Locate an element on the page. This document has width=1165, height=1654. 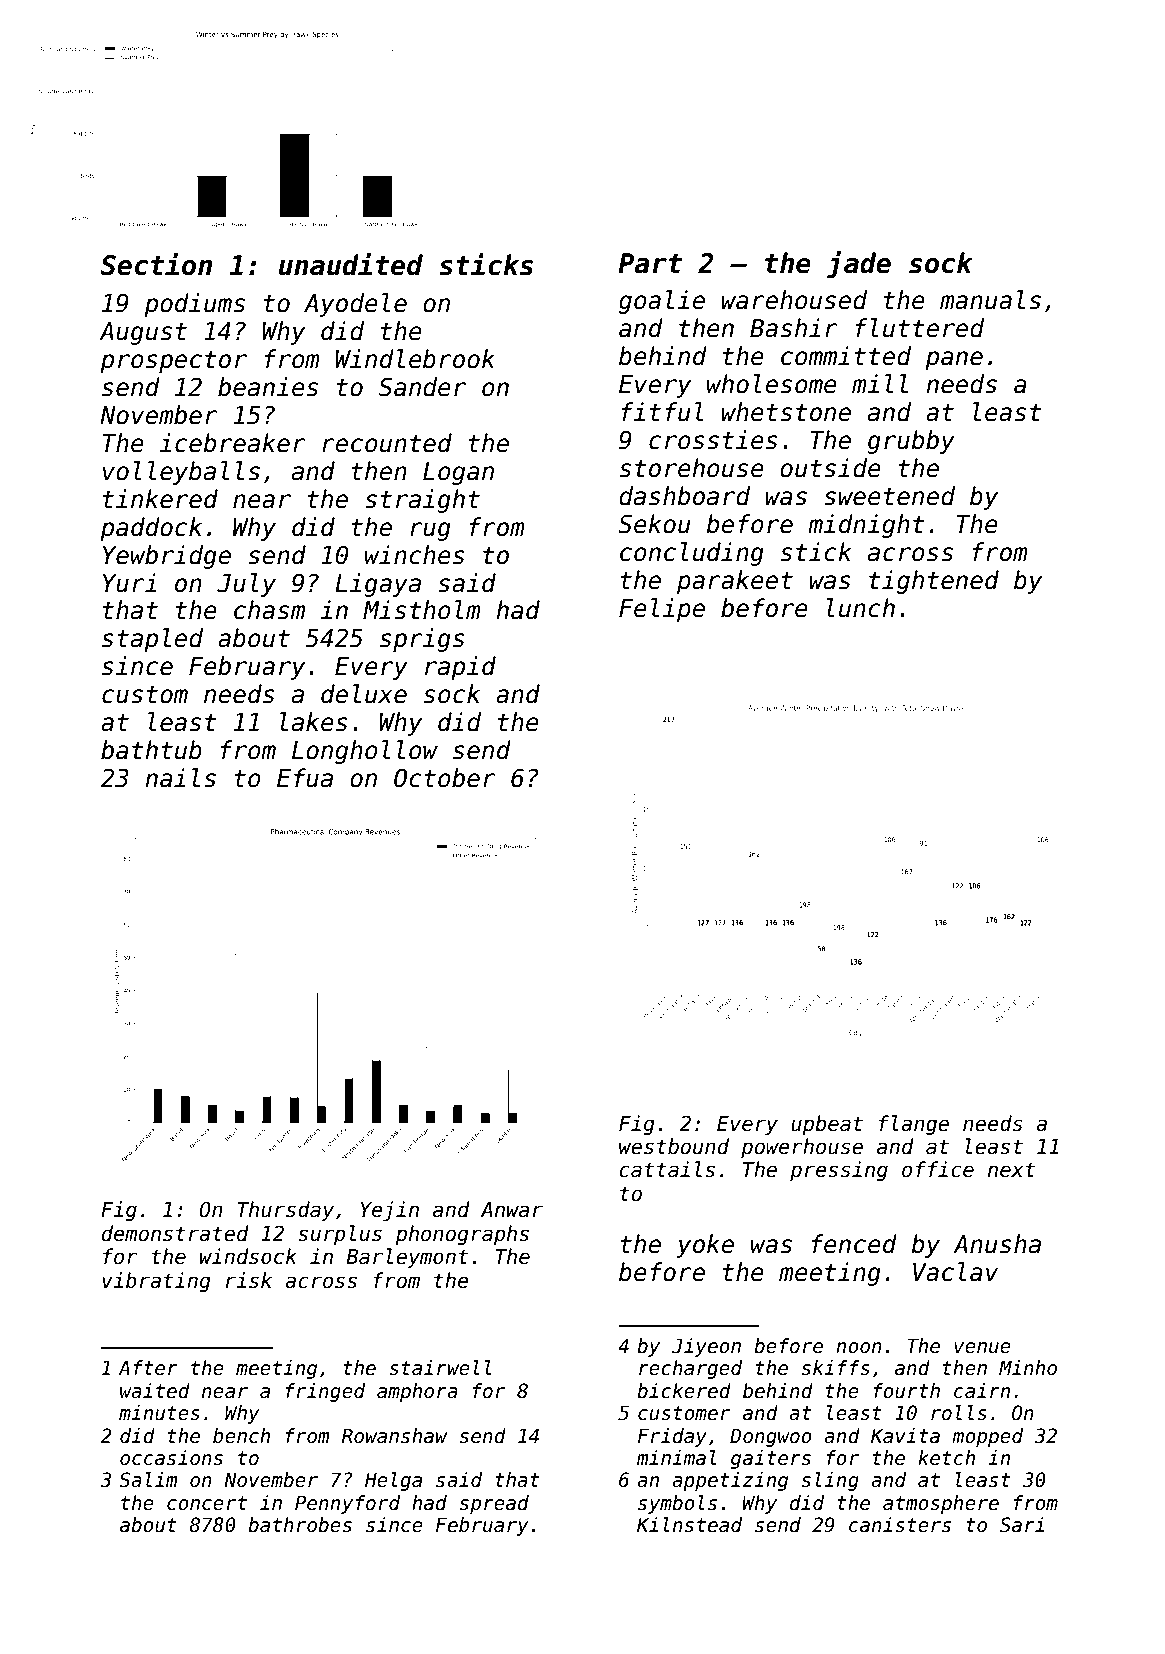
Vaclav is located at coordinates (955, 1272).
